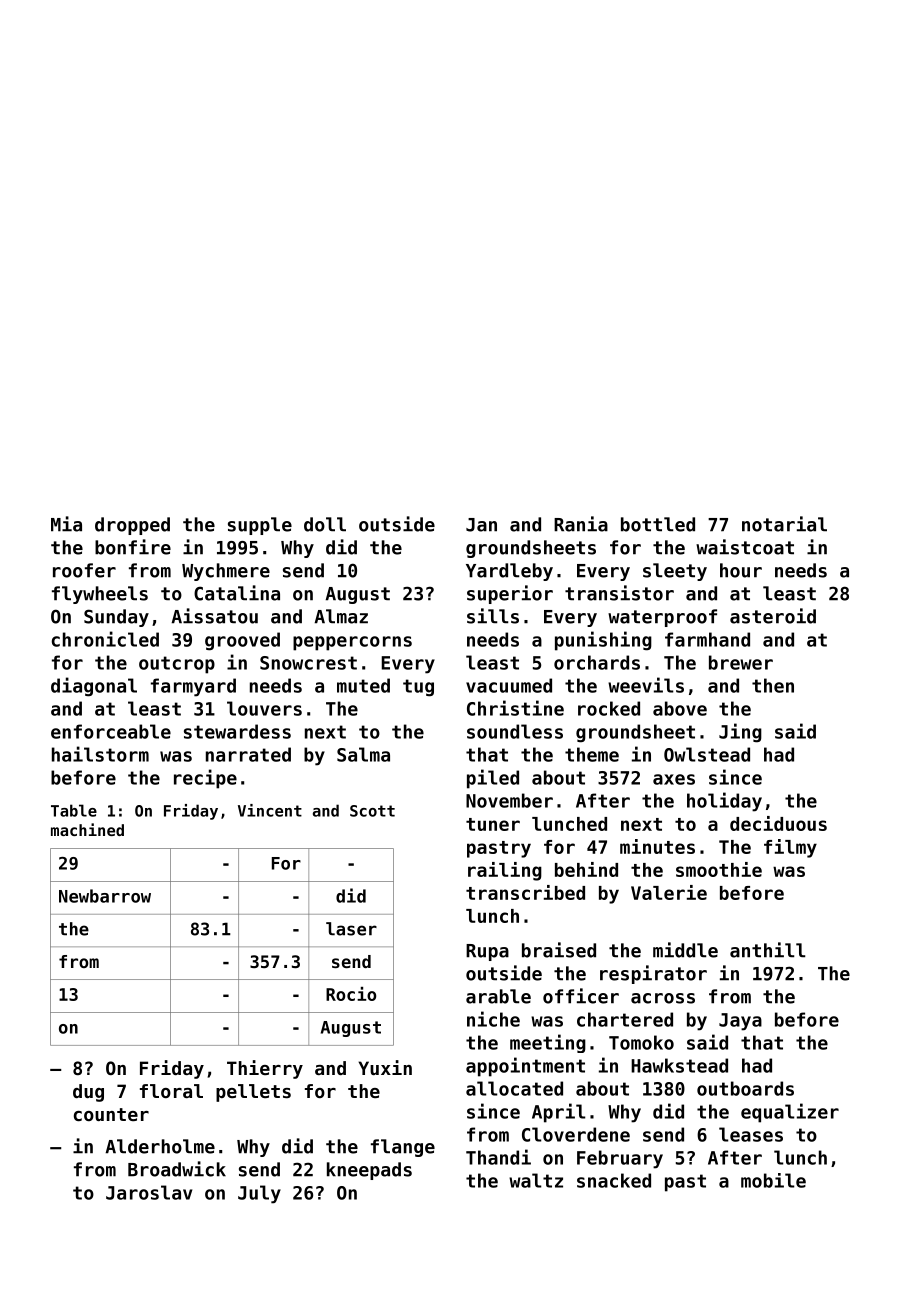 The height and width of the image is (1316, 908). What do you see at coordinates (493, 616) in the image?
I see `sills` at bounding box center [493, 616].
